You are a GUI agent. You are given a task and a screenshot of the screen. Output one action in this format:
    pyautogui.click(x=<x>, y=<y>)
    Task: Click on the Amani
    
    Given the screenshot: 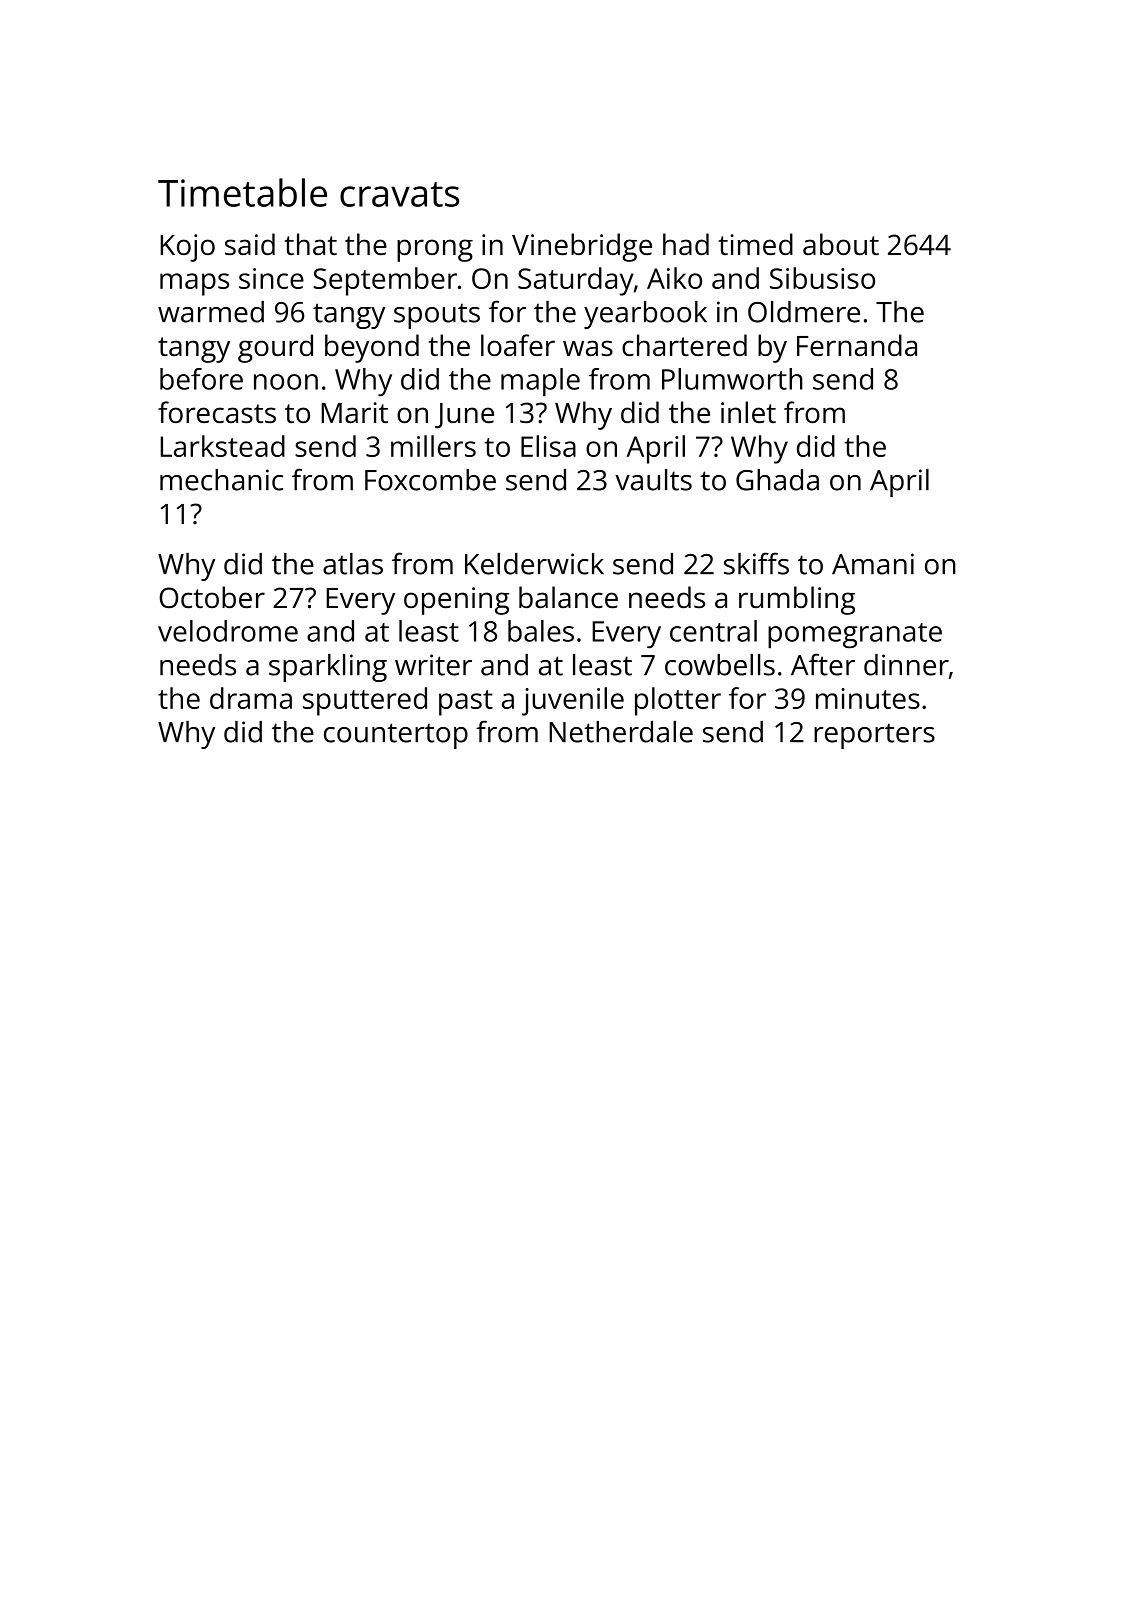 What is the action you would take?
    pyautogui.click(x=873, y=564)
